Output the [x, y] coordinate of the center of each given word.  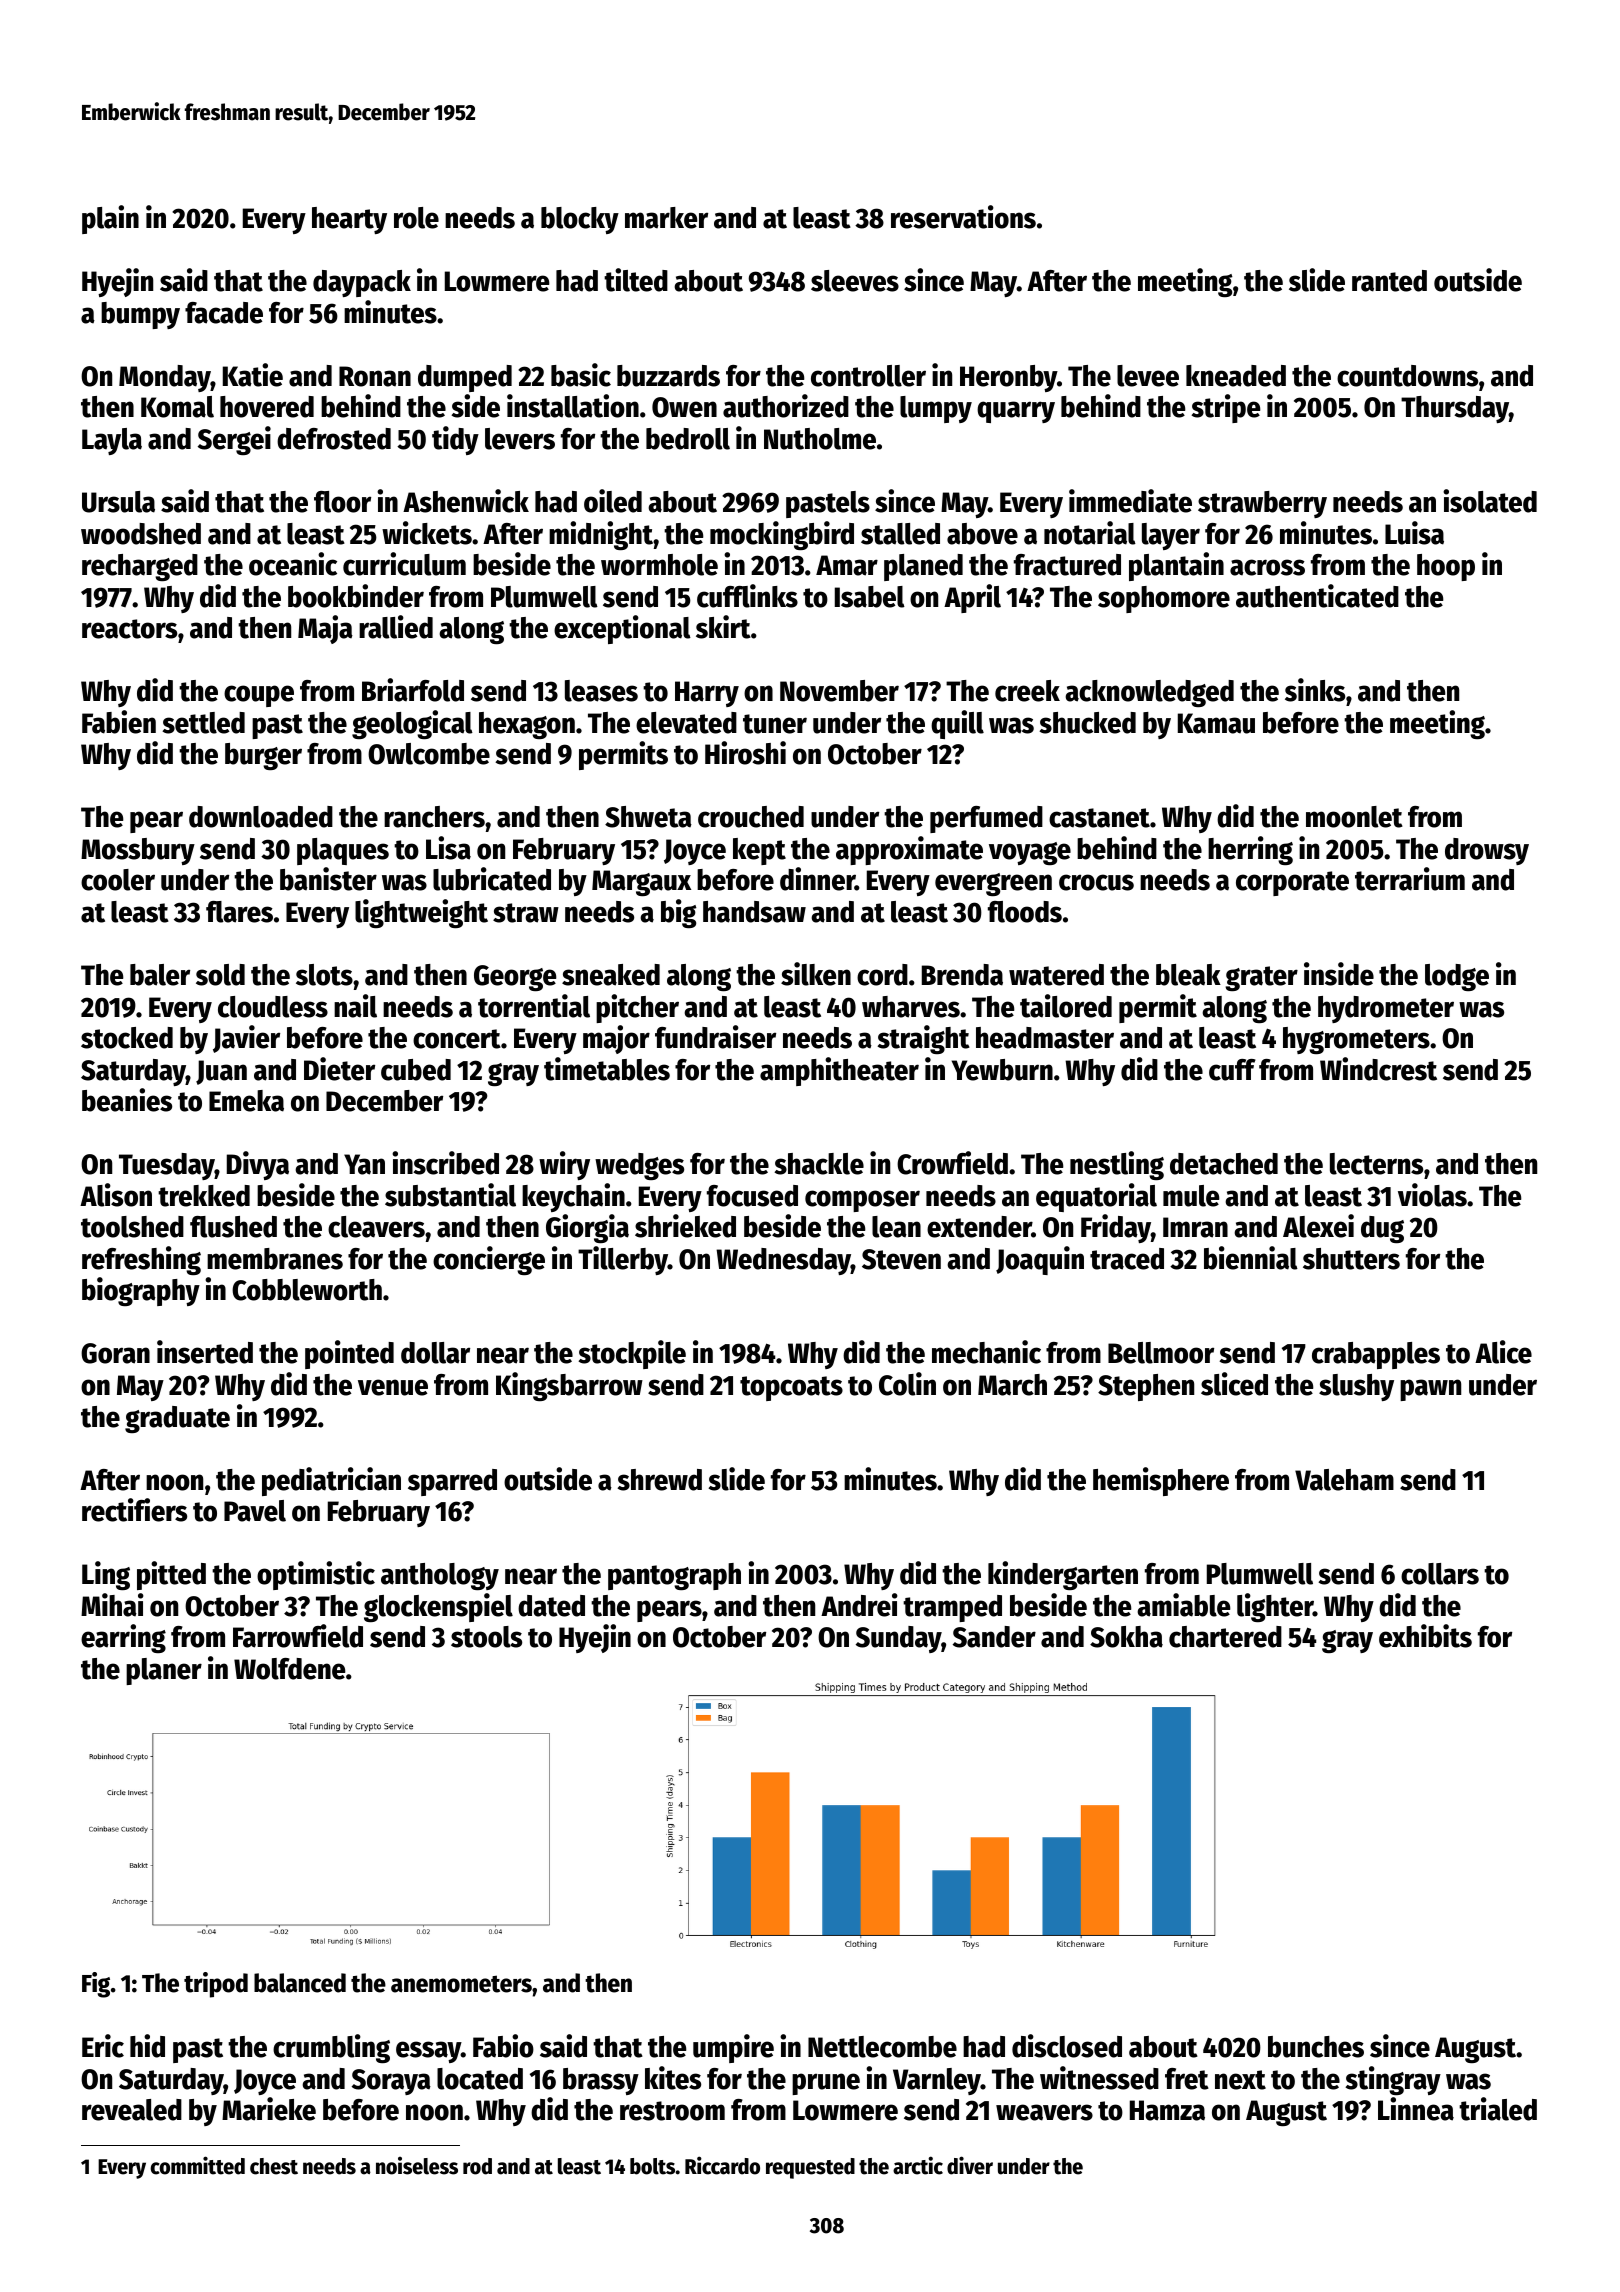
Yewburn [1002, 1070]
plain [110, 219]
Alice [1503, 1352]
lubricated [492, 879]
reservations [963, 217]
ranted [1389, 281]
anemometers [461, 1984]
